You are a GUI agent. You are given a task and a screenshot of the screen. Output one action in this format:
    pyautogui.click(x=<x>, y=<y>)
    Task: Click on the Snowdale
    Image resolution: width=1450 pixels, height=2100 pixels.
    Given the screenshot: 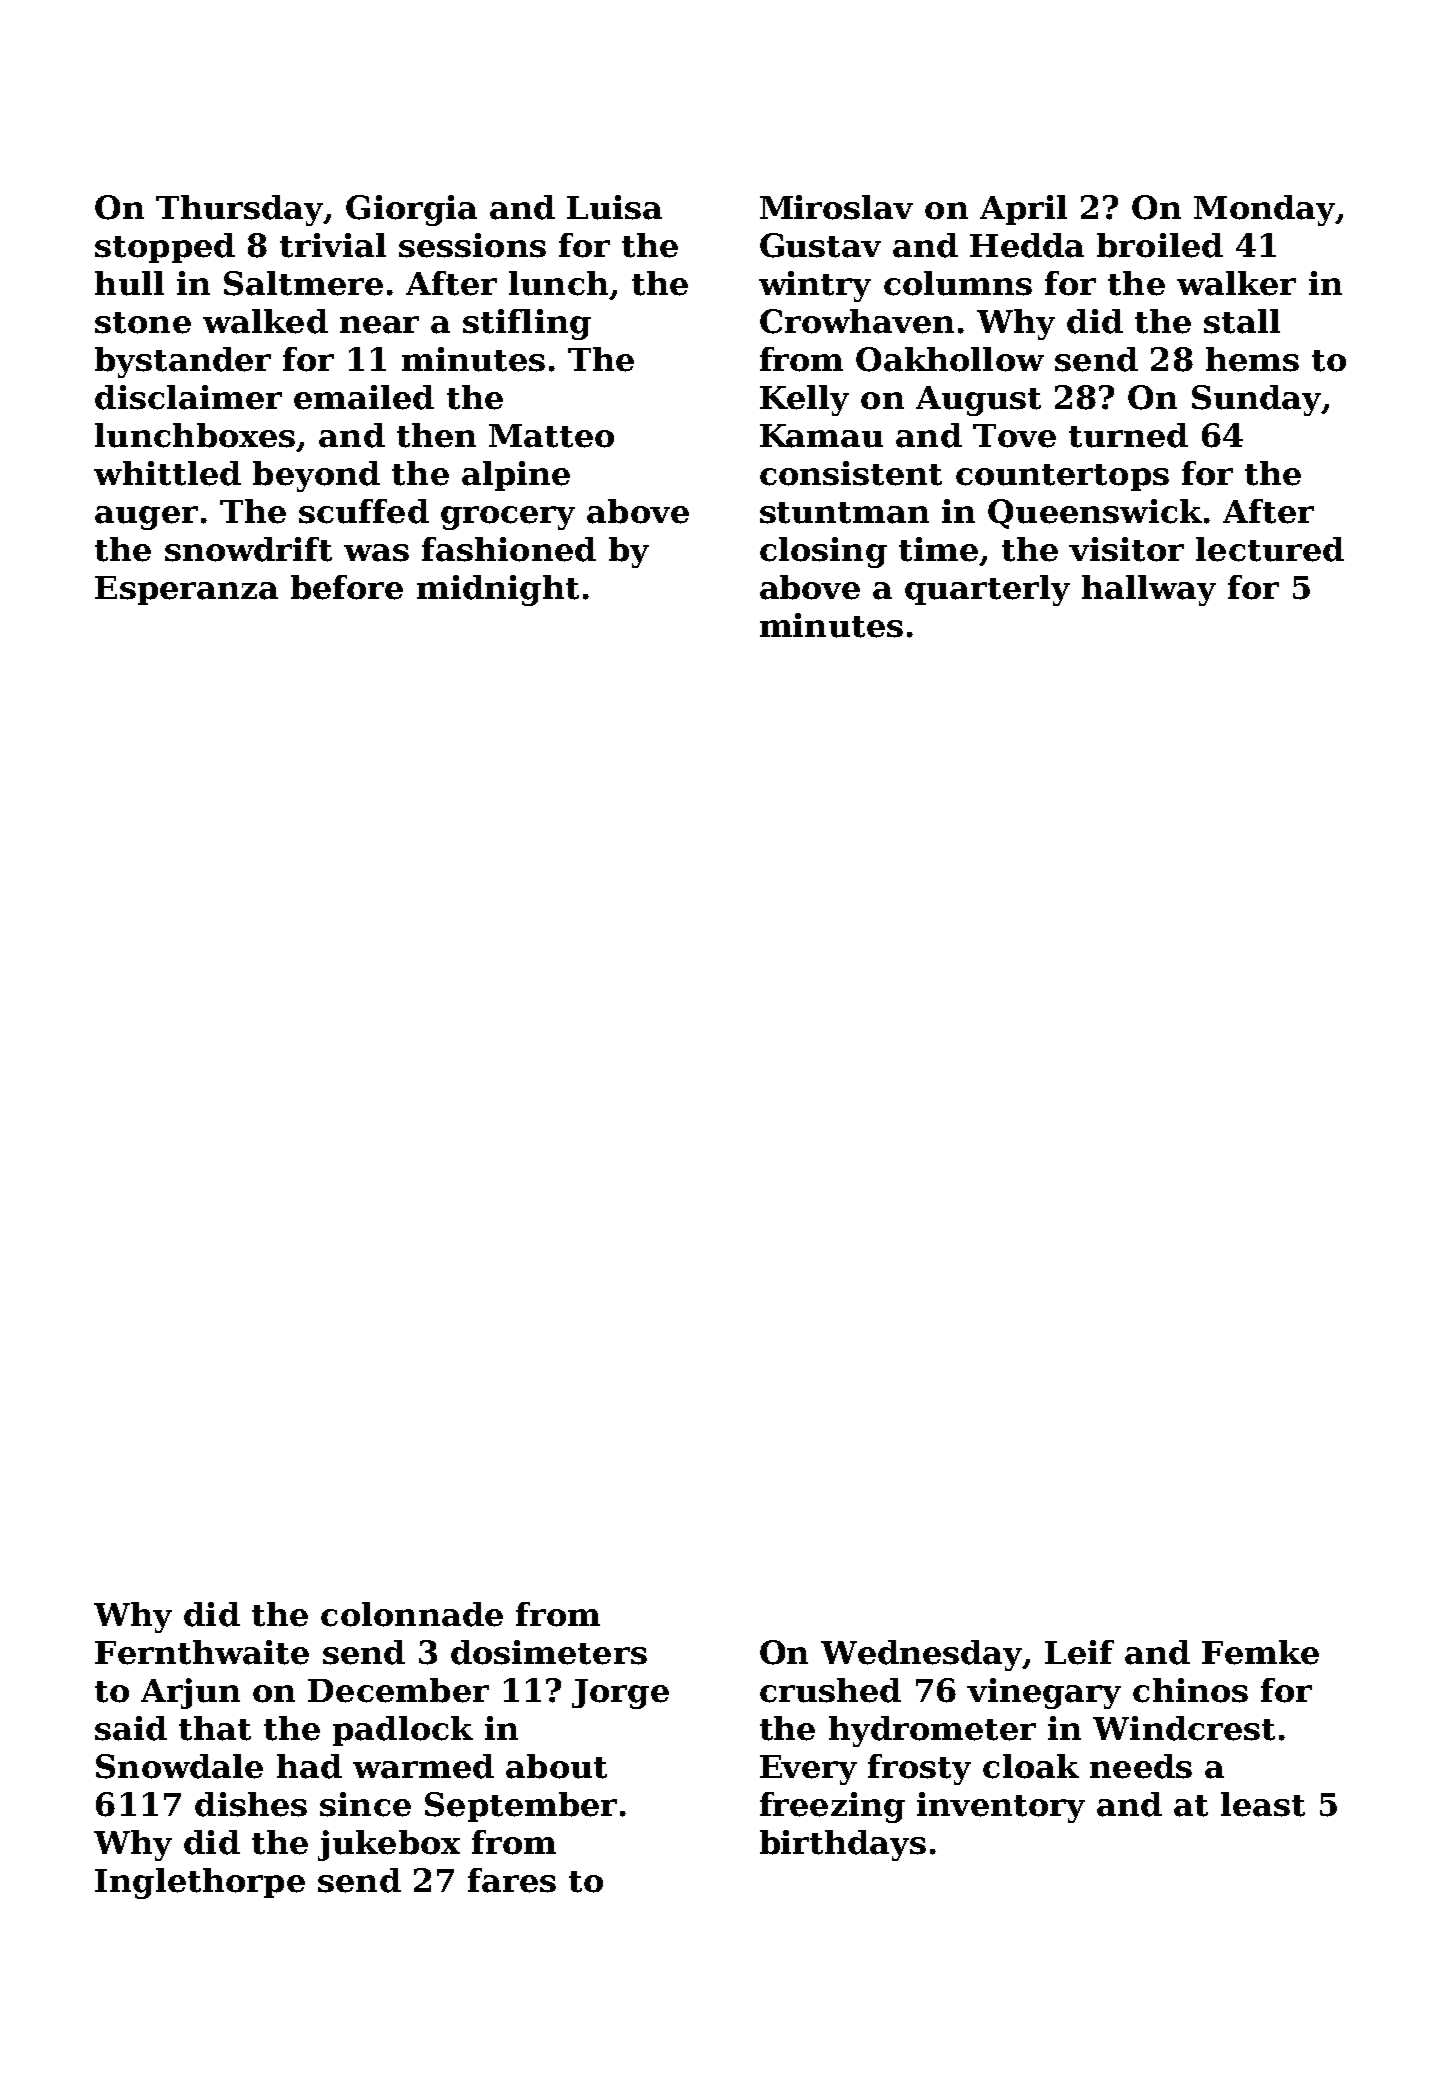 What is the action you would take?
    pyautogui.click(x=179, y=1766)
